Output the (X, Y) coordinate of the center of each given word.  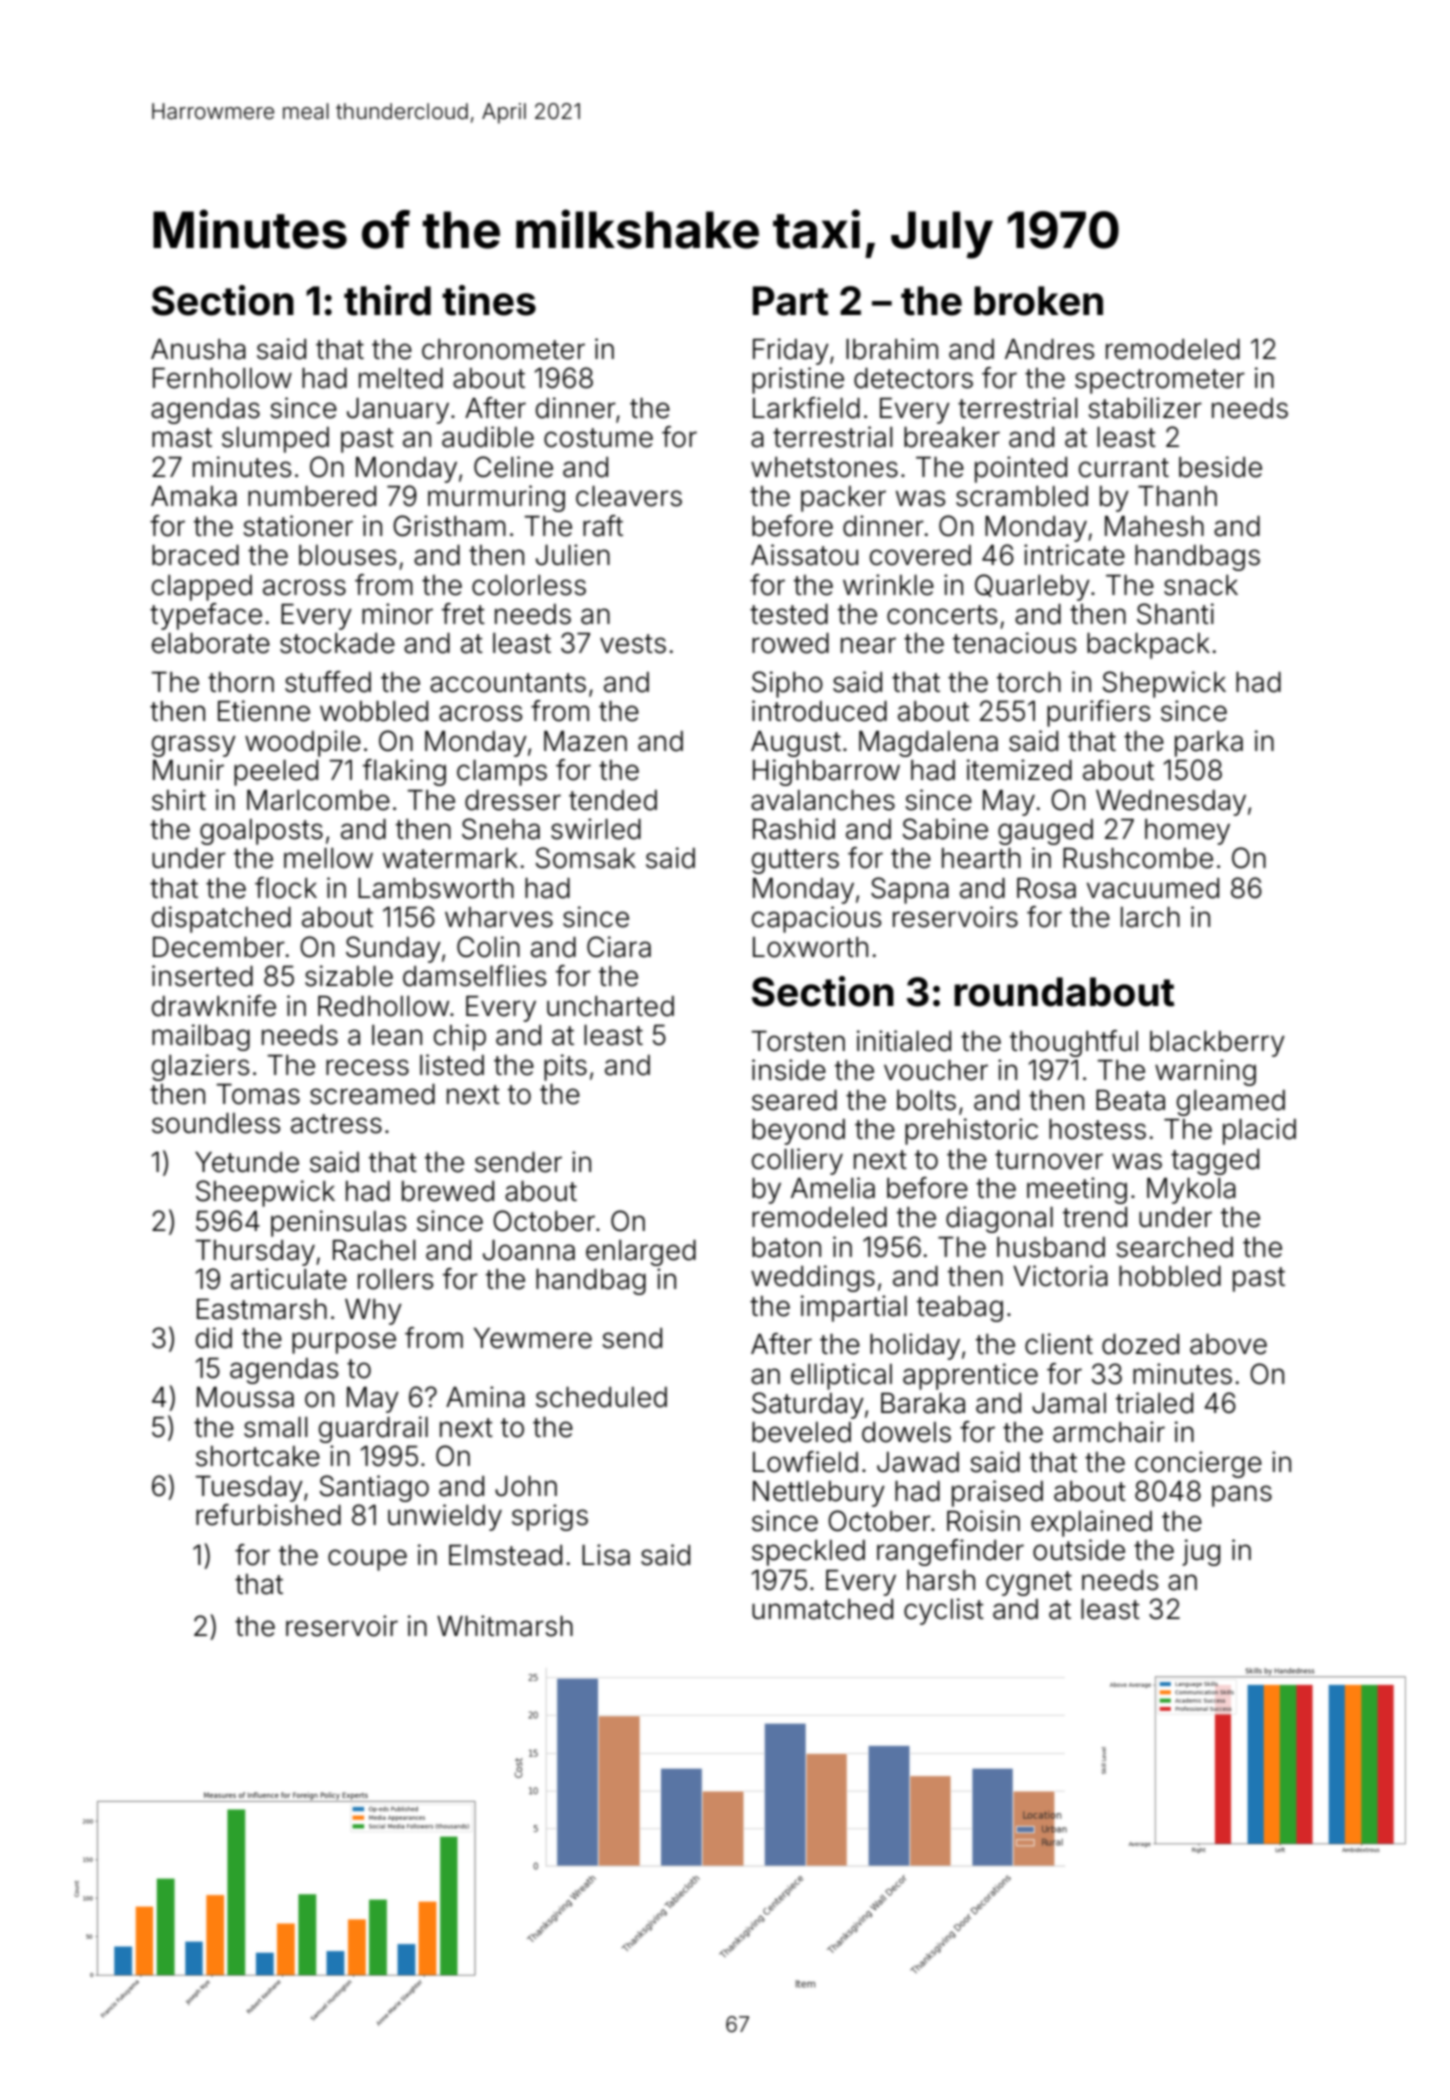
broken (1038, 301)
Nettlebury (819, 1494)
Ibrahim (892, 349)
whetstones (824, 467)
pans (1242, 1496)
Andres (1049, 349)
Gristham (449, 526)
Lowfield (805, 1462)
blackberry (1217, 1044)
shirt (179, 800)
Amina (485, 1397)
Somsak (586, 858)
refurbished (268, 1515)
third (387, 300)
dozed (1140, 1344)
